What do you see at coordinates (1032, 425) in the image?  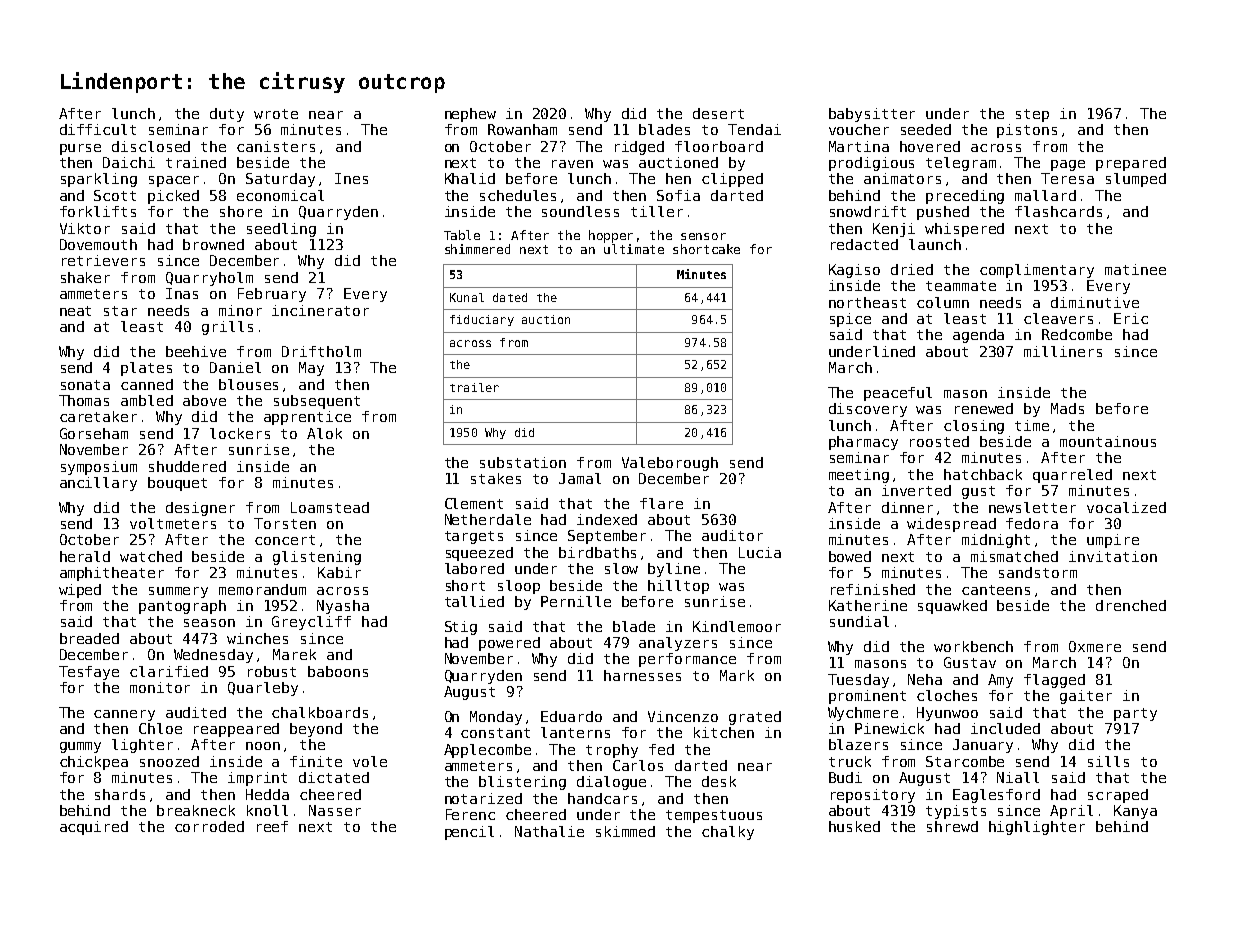 I see `time` at bounding box center [1032, 425].
